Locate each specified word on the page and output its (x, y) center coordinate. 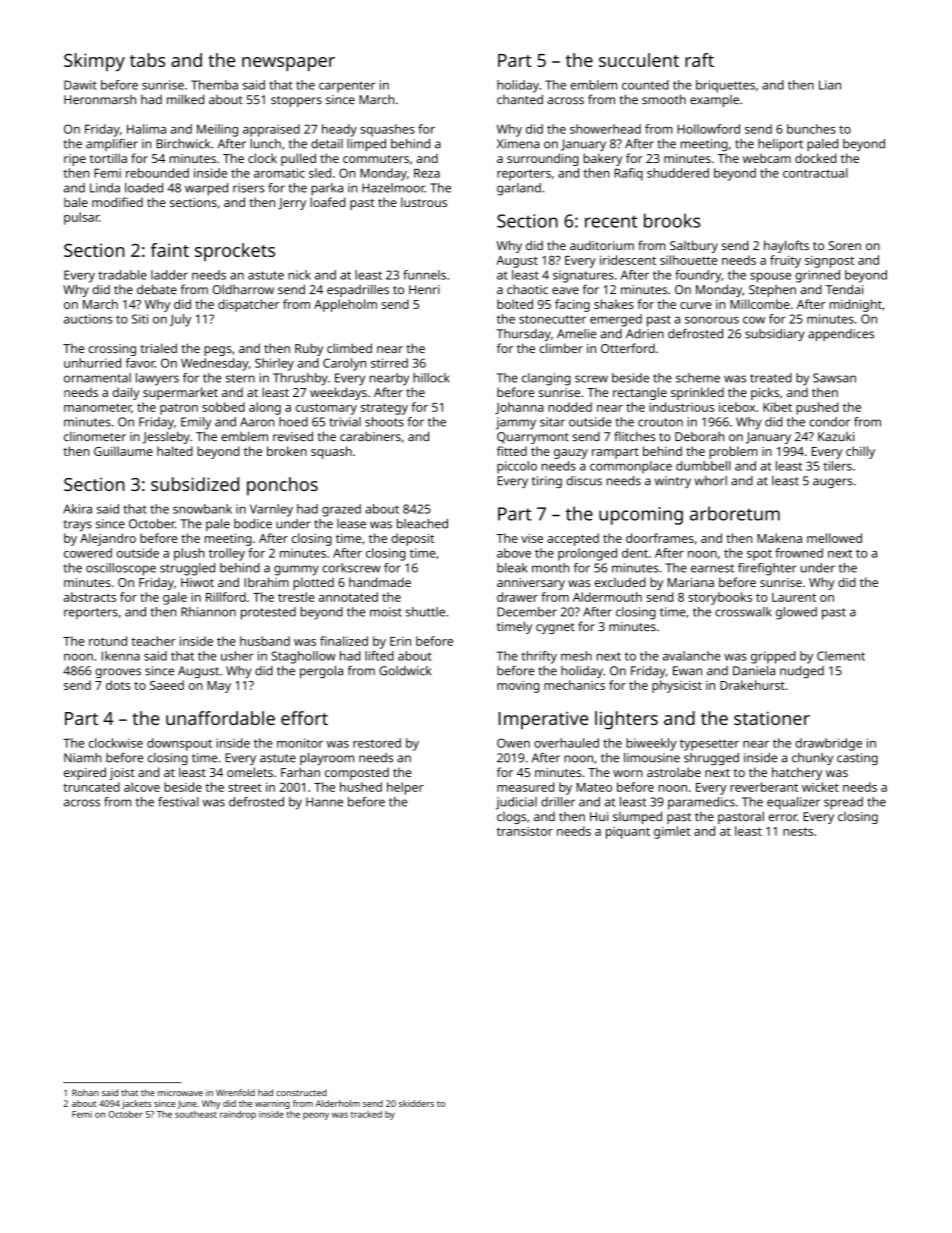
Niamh (83, 758)
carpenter (347, 87)
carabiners (370, 436)
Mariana (691, 582)
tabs (147, 60)
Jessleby (166, 437)
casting (857, 759)
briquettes (725, 86)
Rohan (85, 1092)
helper (405, 788)
